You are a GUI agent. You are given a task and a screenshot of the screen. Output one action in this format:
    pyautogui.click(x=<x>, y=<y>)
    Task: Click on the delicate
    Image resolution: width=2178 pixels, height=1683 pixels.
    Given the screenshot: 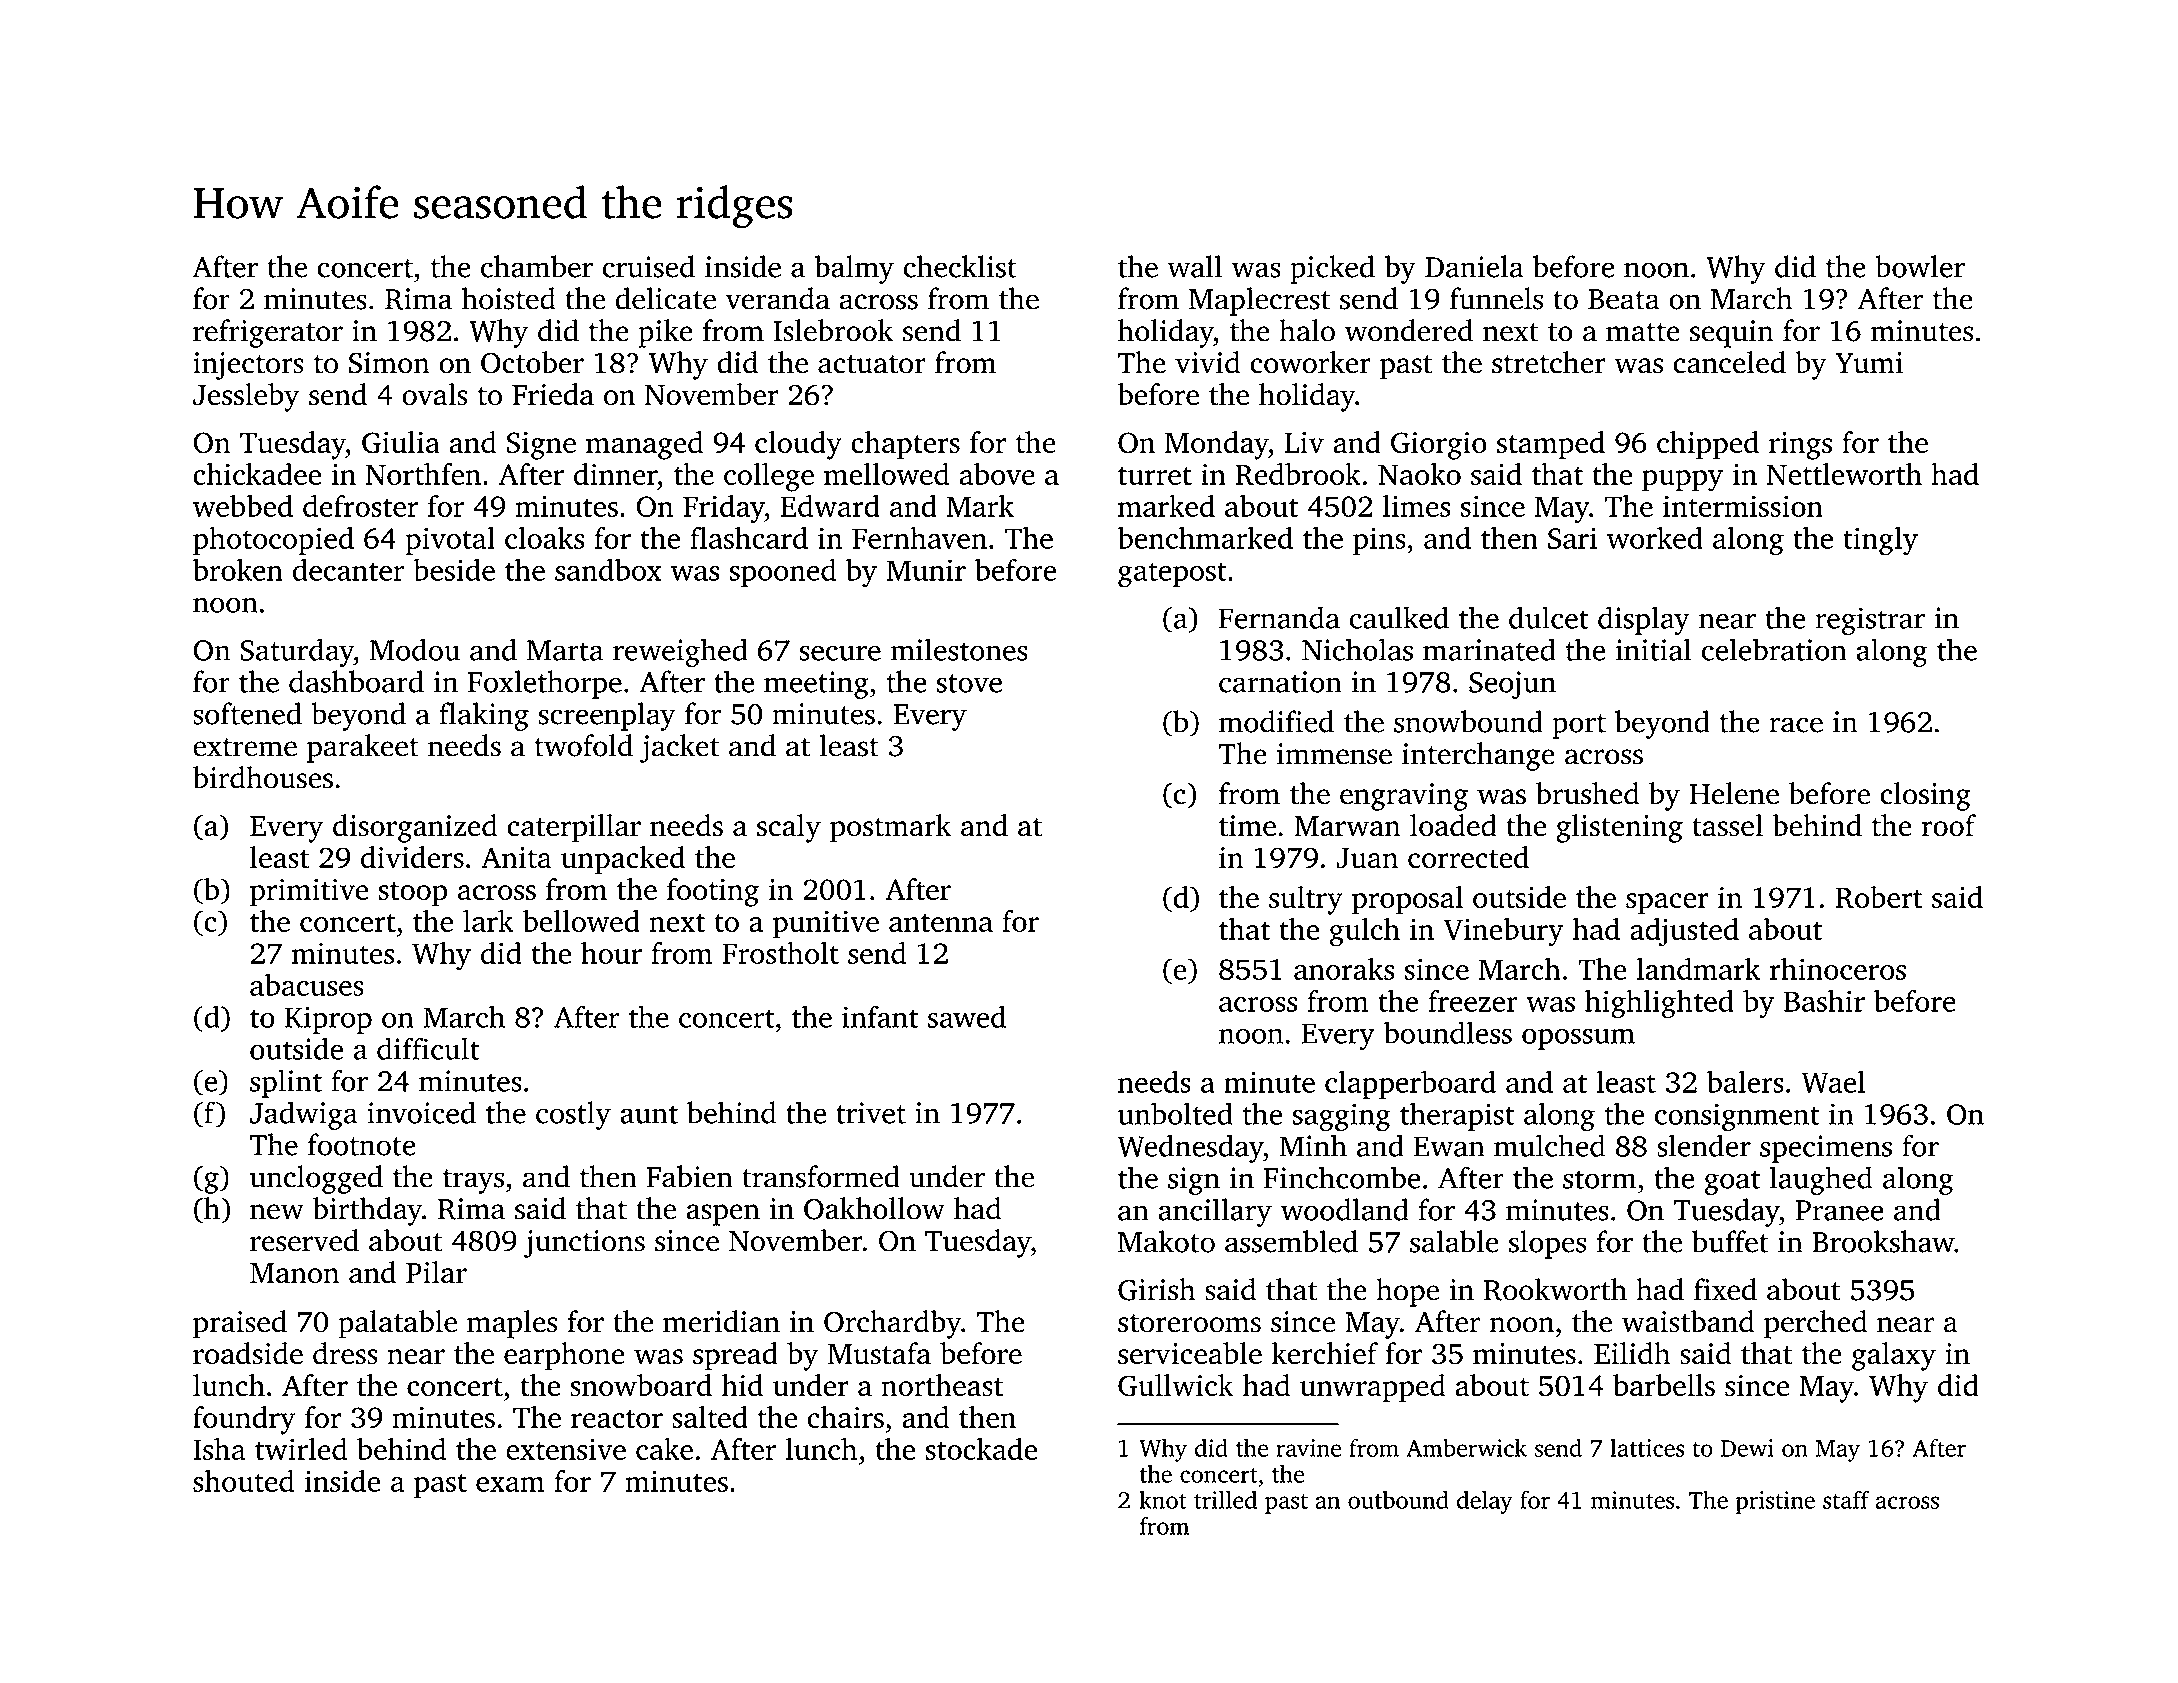 What is the action you would take?
    pyautogui.click(x=665, y=298)
